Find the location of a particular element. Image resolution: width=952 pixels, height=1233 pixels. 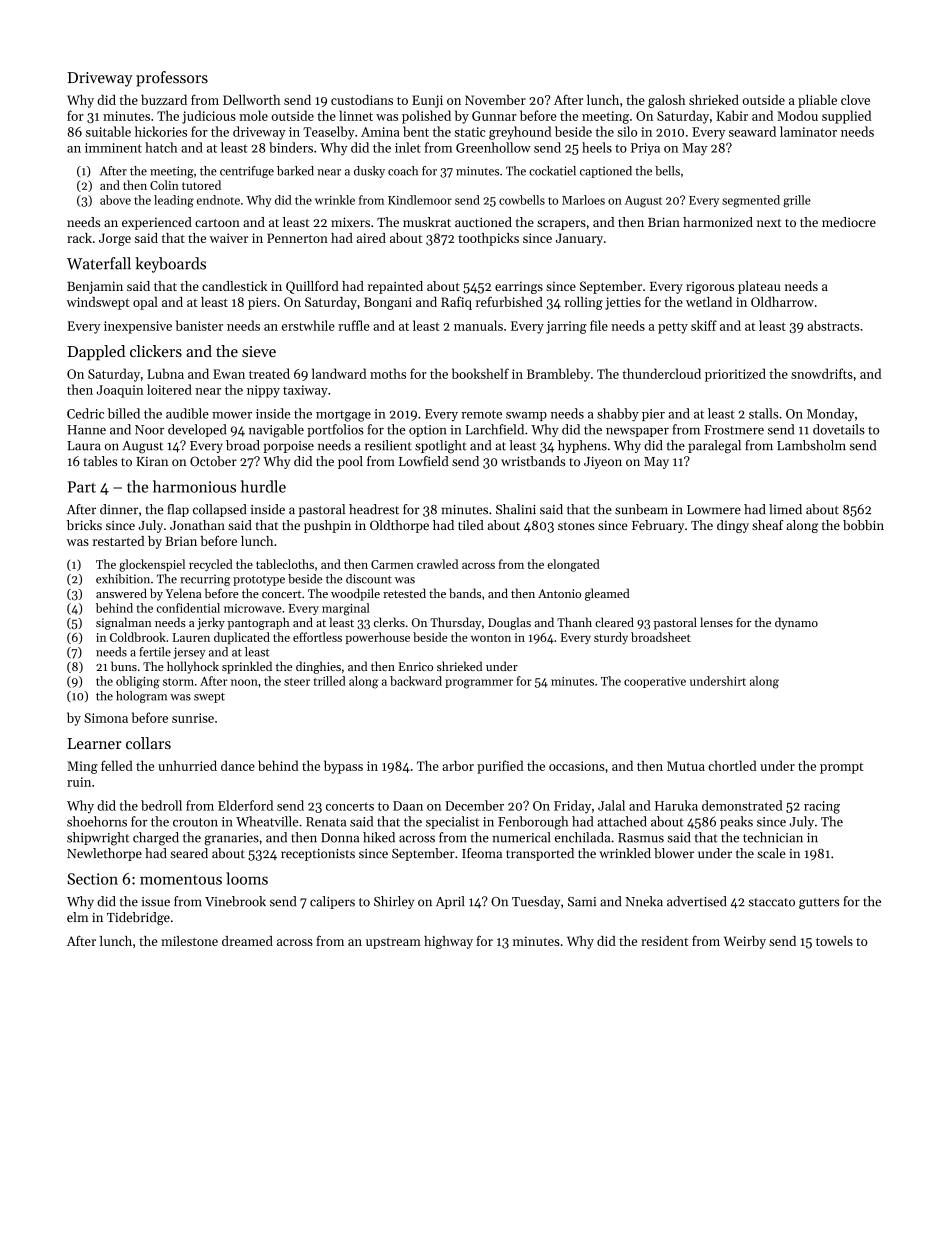

upstream is located at coordinates (393, 943).
